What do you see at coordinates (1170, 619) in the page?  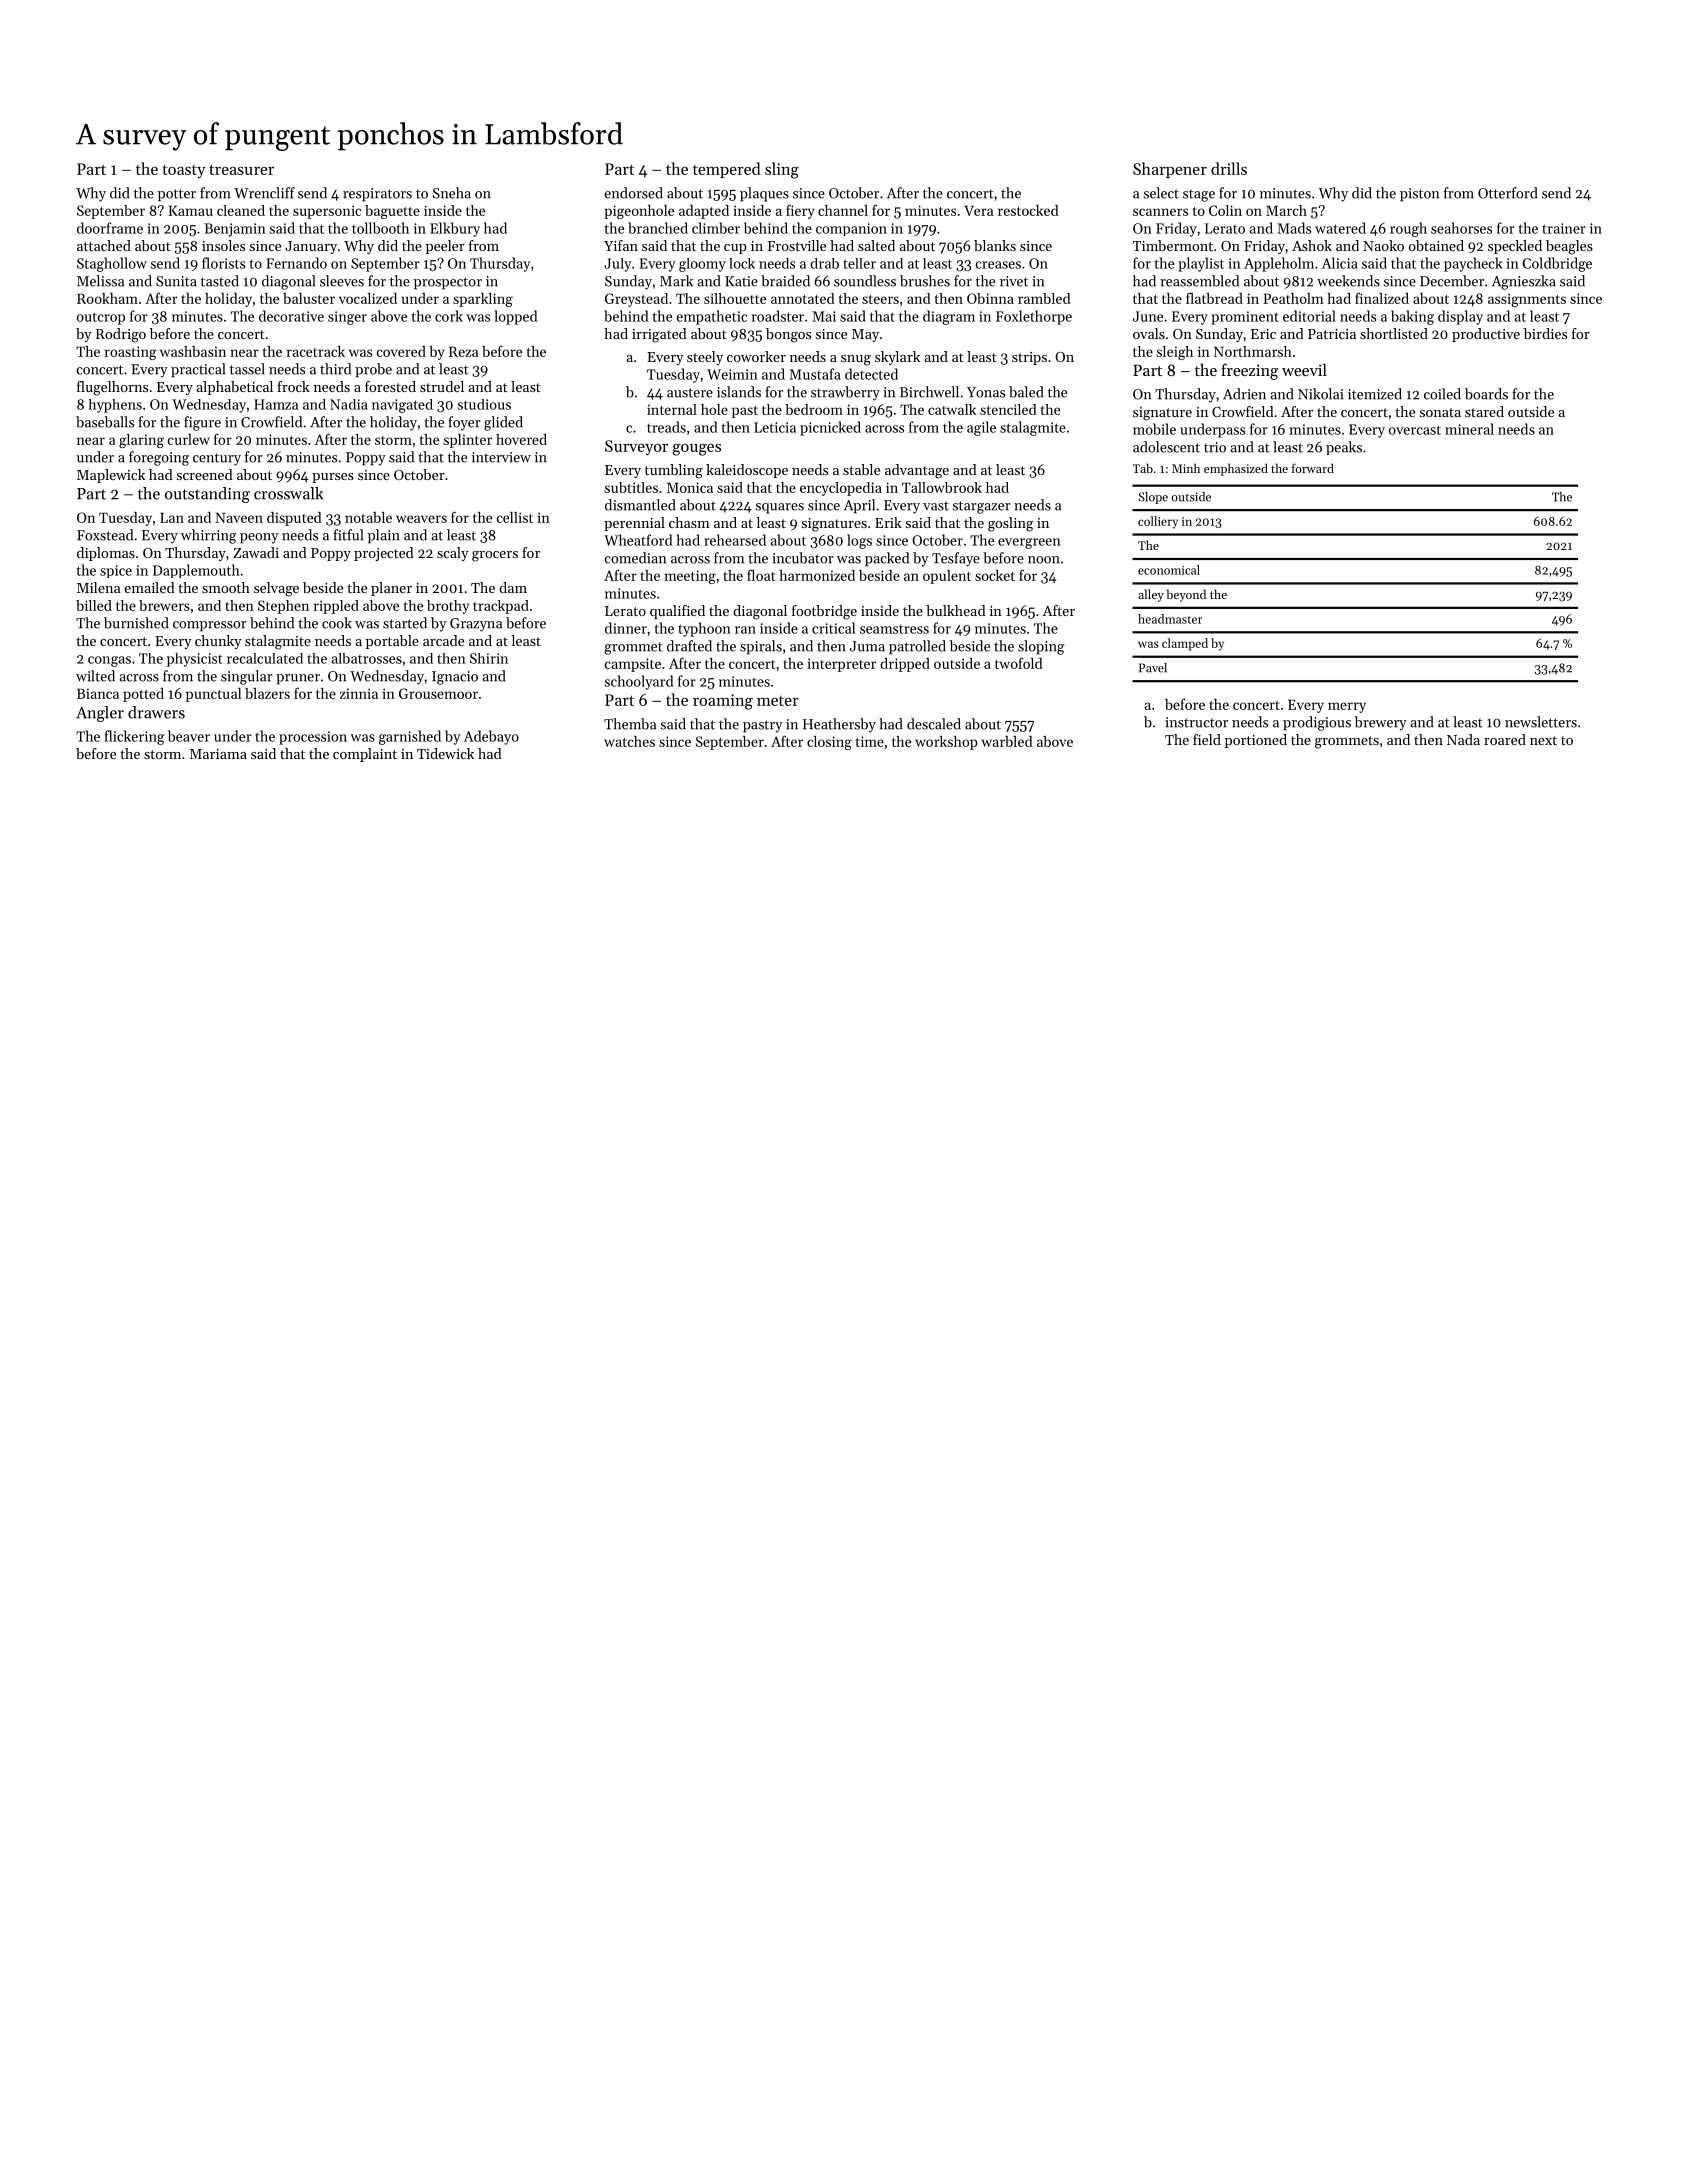 I see `headmaster` at bounding box center [1170, 619].
